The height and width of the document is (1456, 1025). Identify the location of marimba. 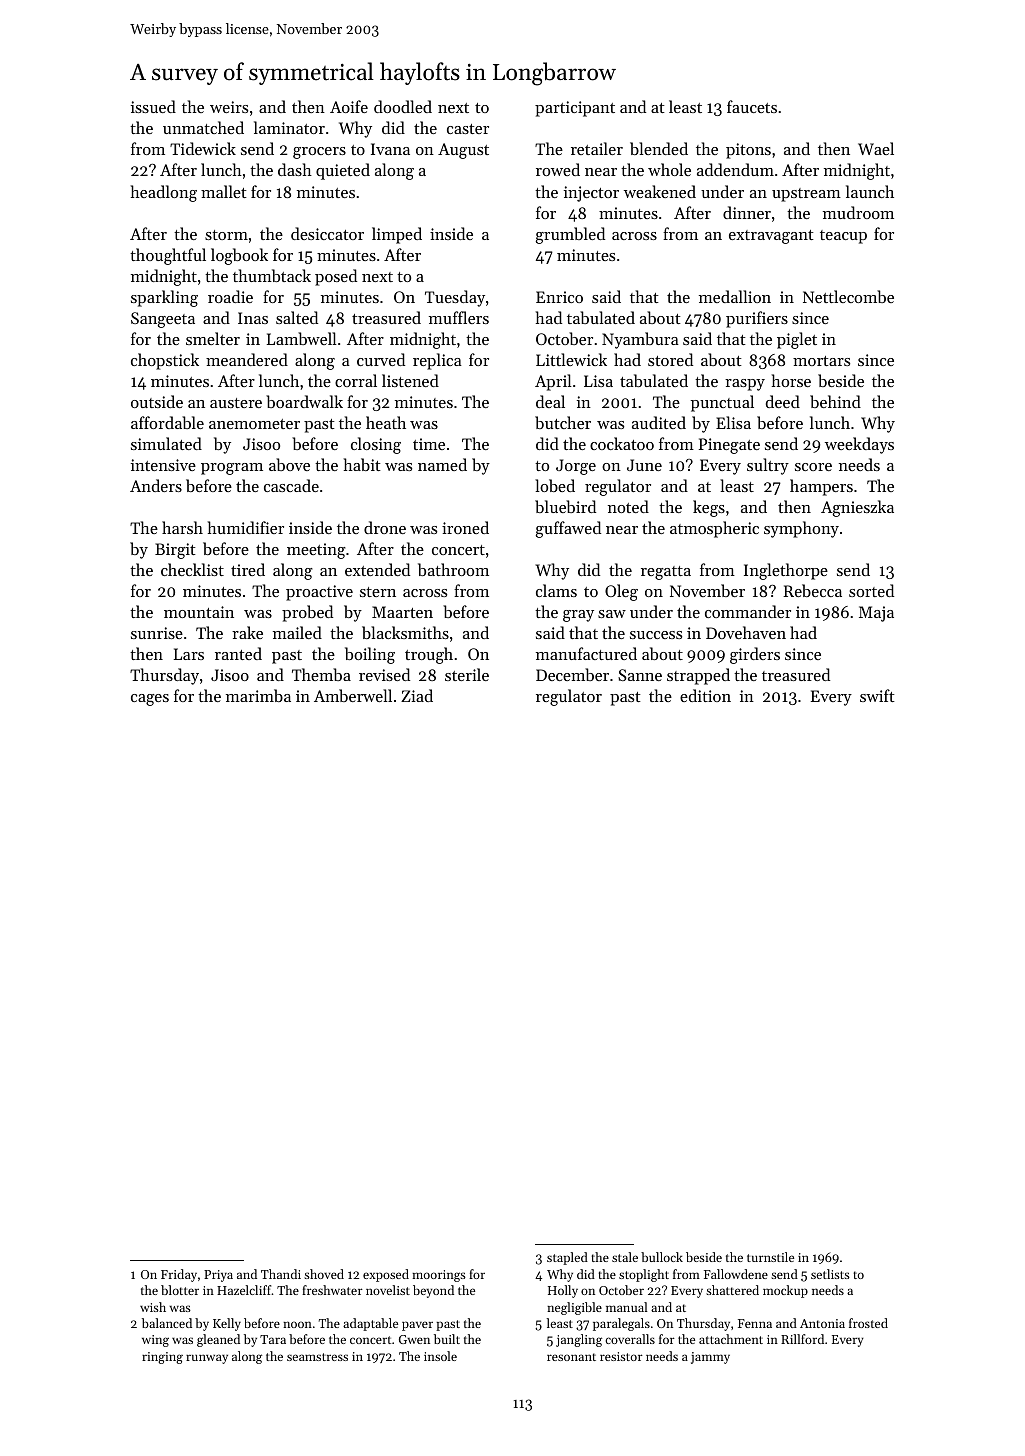
(258, 695).
